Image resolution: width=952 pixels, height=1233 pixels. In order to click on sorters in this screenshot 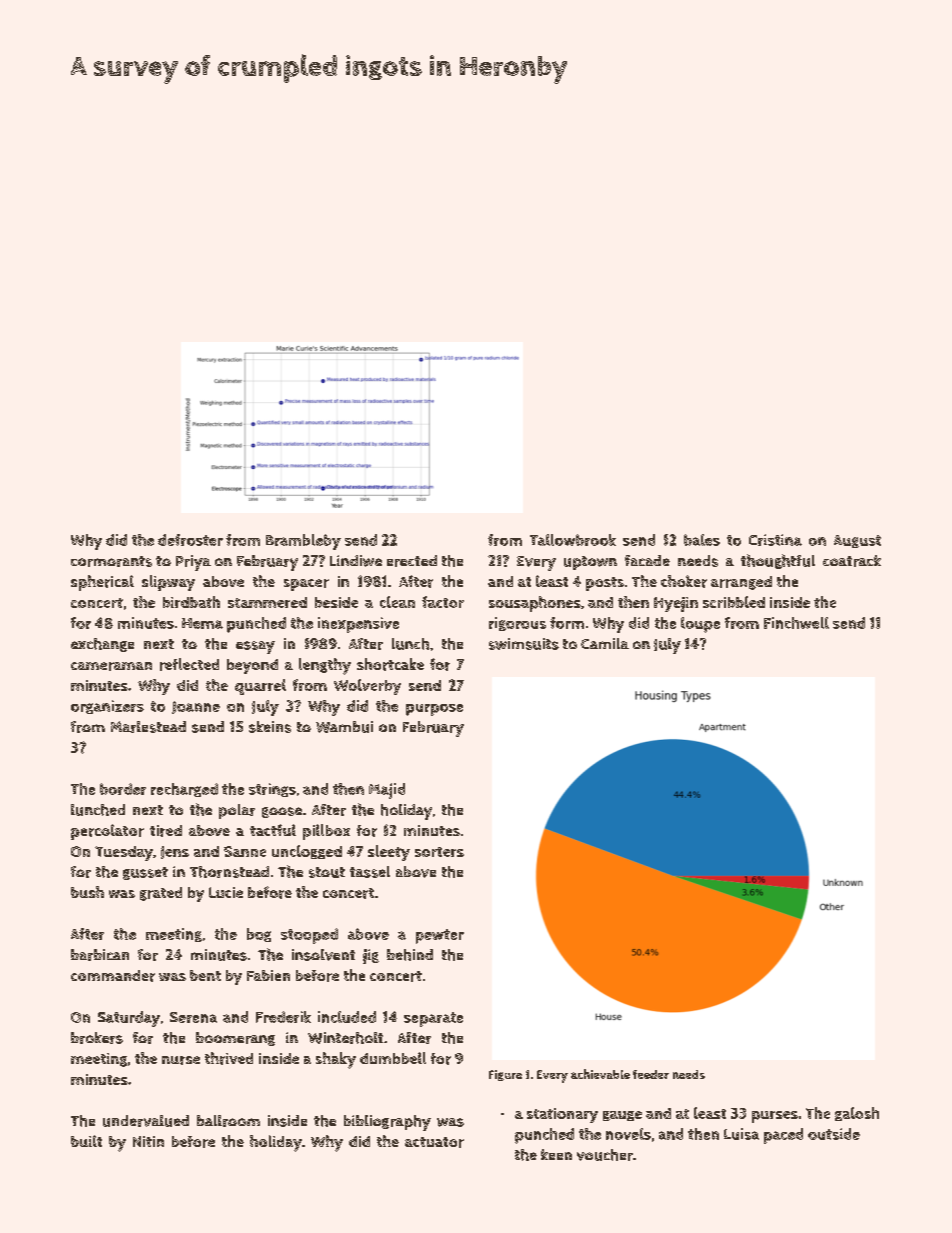, I will do `click(439, 852)`.
